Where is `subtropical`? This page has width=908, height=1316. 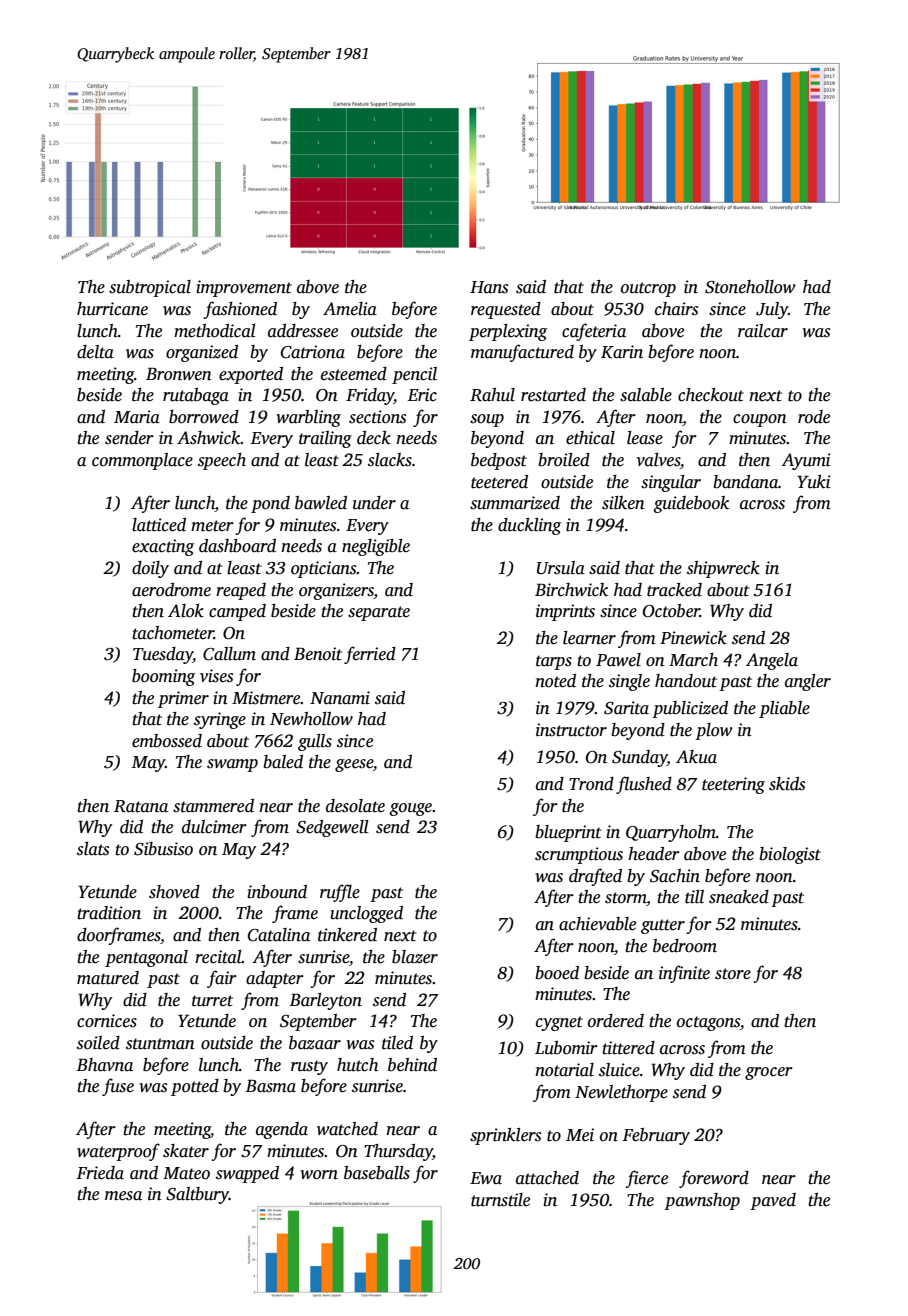
subtropical is located at coordinates (150, 288).
